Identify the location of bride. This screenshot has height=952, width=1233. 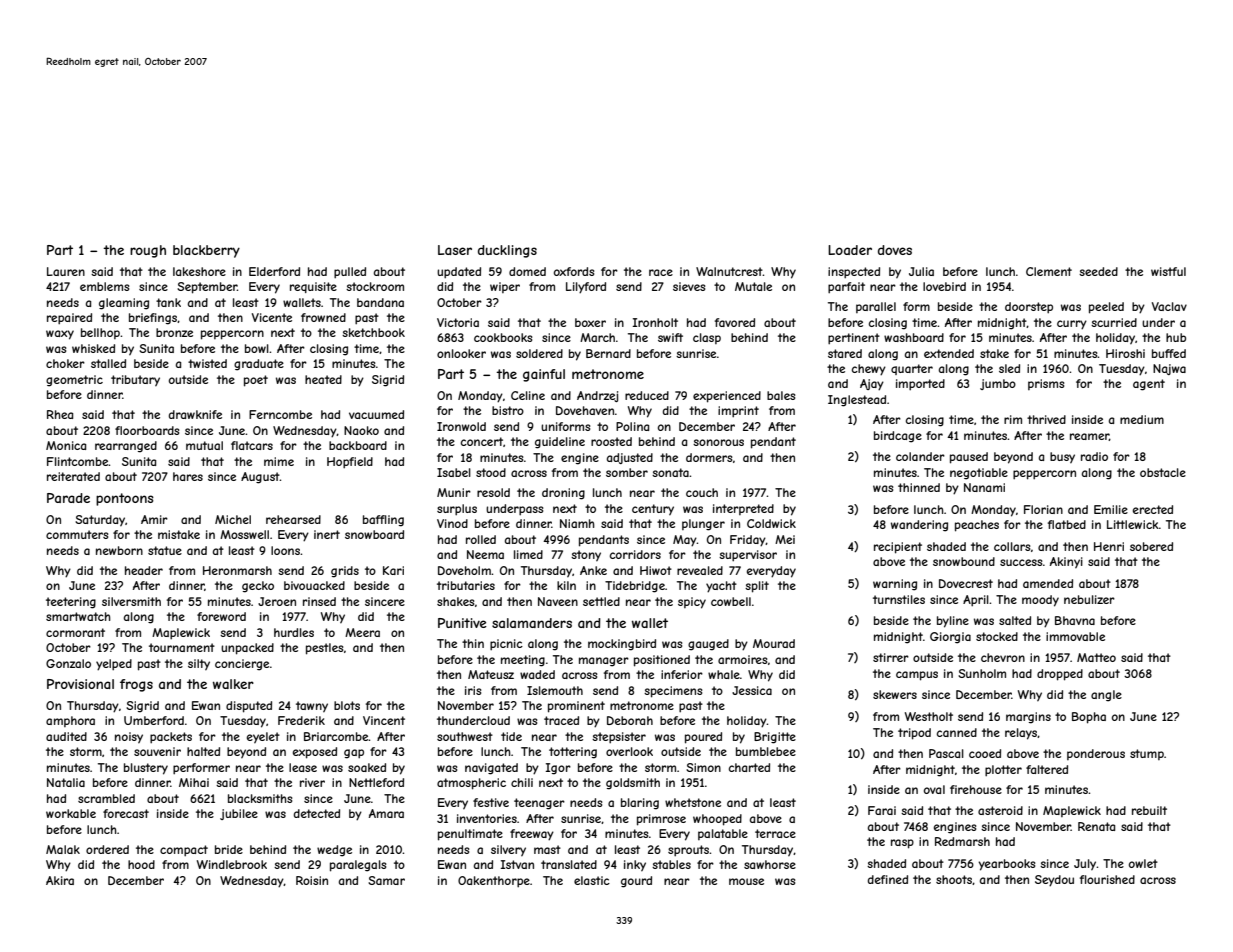
(229, 849).
